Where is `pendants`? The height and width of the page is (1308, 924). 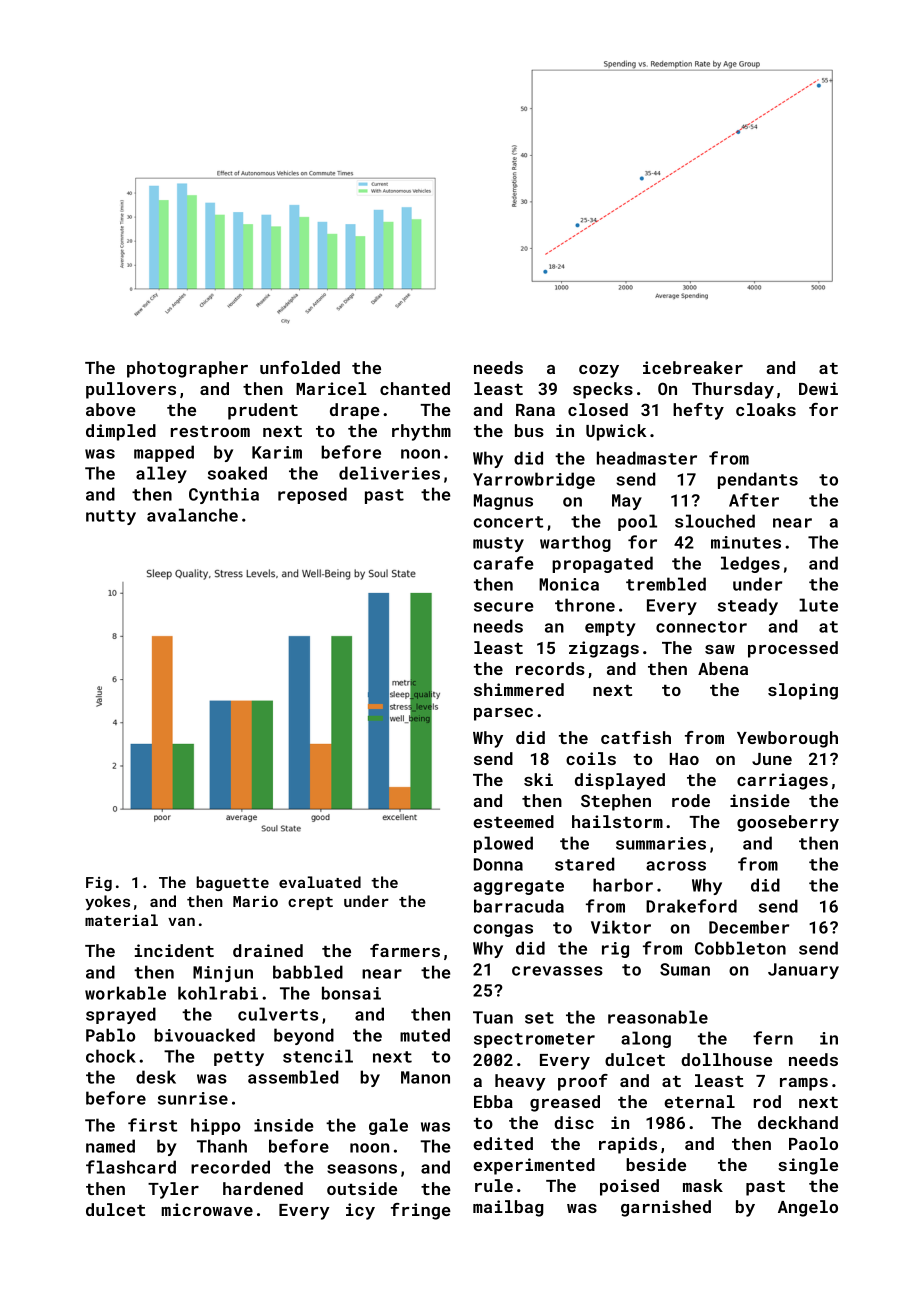
pendants is located at coordinates (758, 480).
